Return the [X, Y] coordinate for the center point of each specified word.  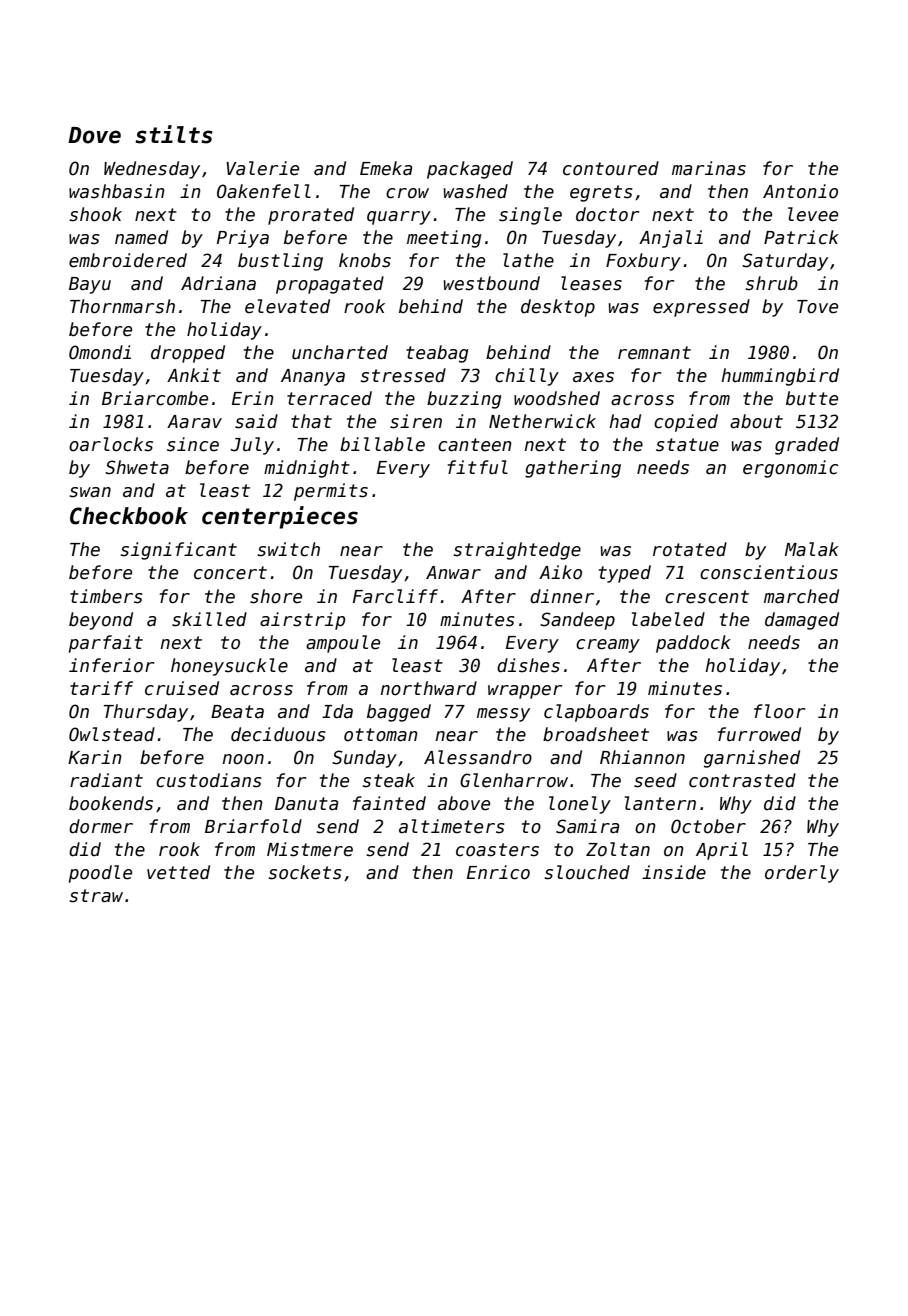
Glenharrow [514, 780]
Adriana [218, 283]
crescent [707, 597]
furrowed [759, 734]
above [464, 803]
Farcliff [395, 596]
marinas [709, 168]
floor [779, 711]
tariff [101, 688]
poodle [100, 874]
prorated [311, 216]
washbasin [117, 191]
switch [288, 549]
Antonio [800, 191]
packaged [470, 170]
